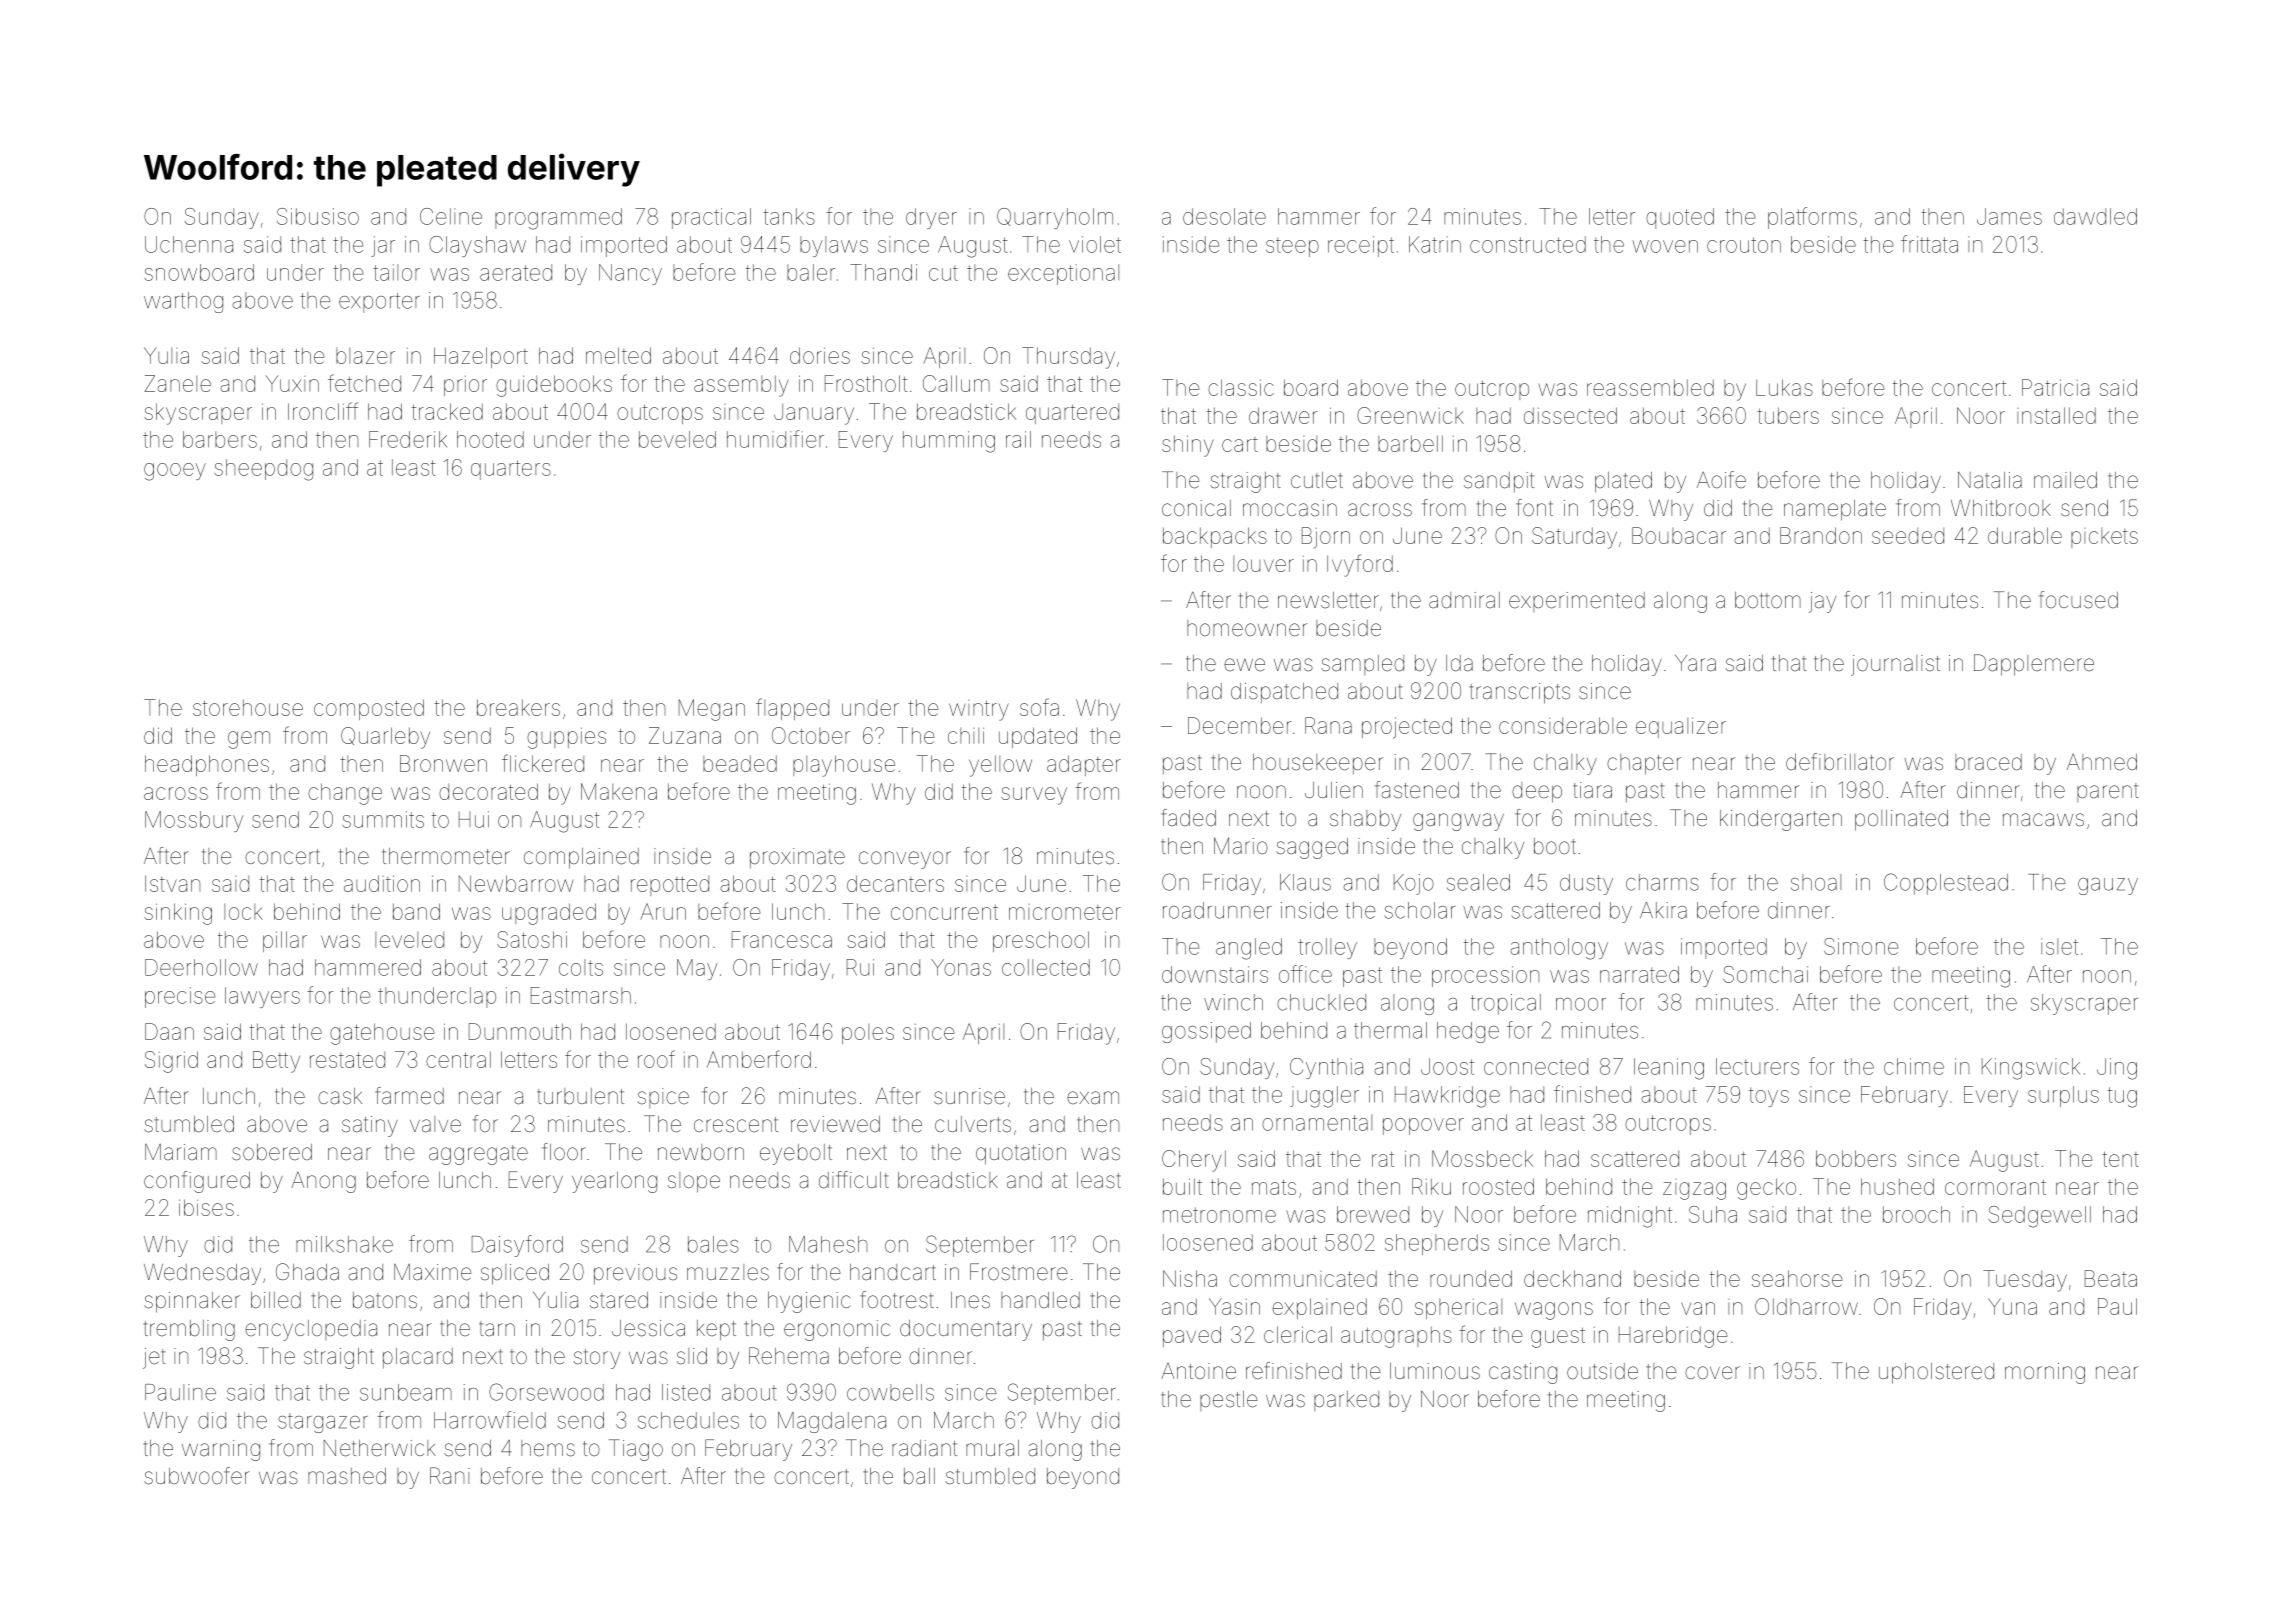 This screenshot has width=2282, height=1614. What do you see at coordinates (1217, 910) in the screenshot?
I see `roadrunner` at bounding box center [1217, 910].
